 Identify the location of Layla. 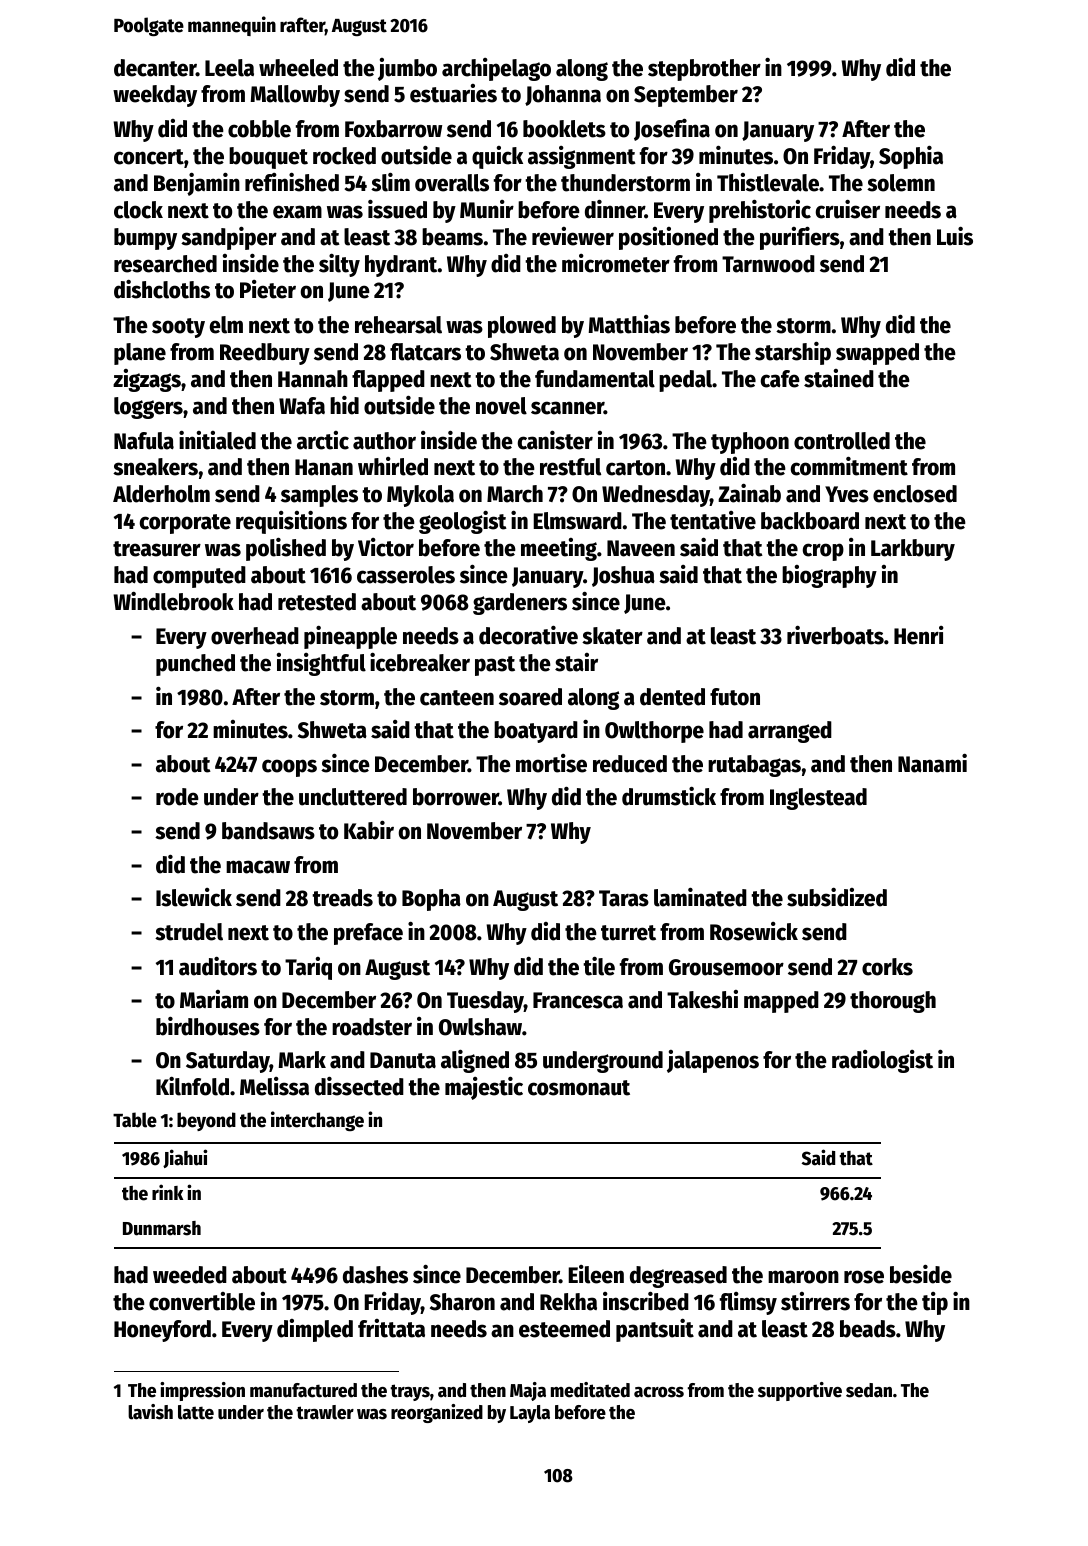
(530, 1414).
